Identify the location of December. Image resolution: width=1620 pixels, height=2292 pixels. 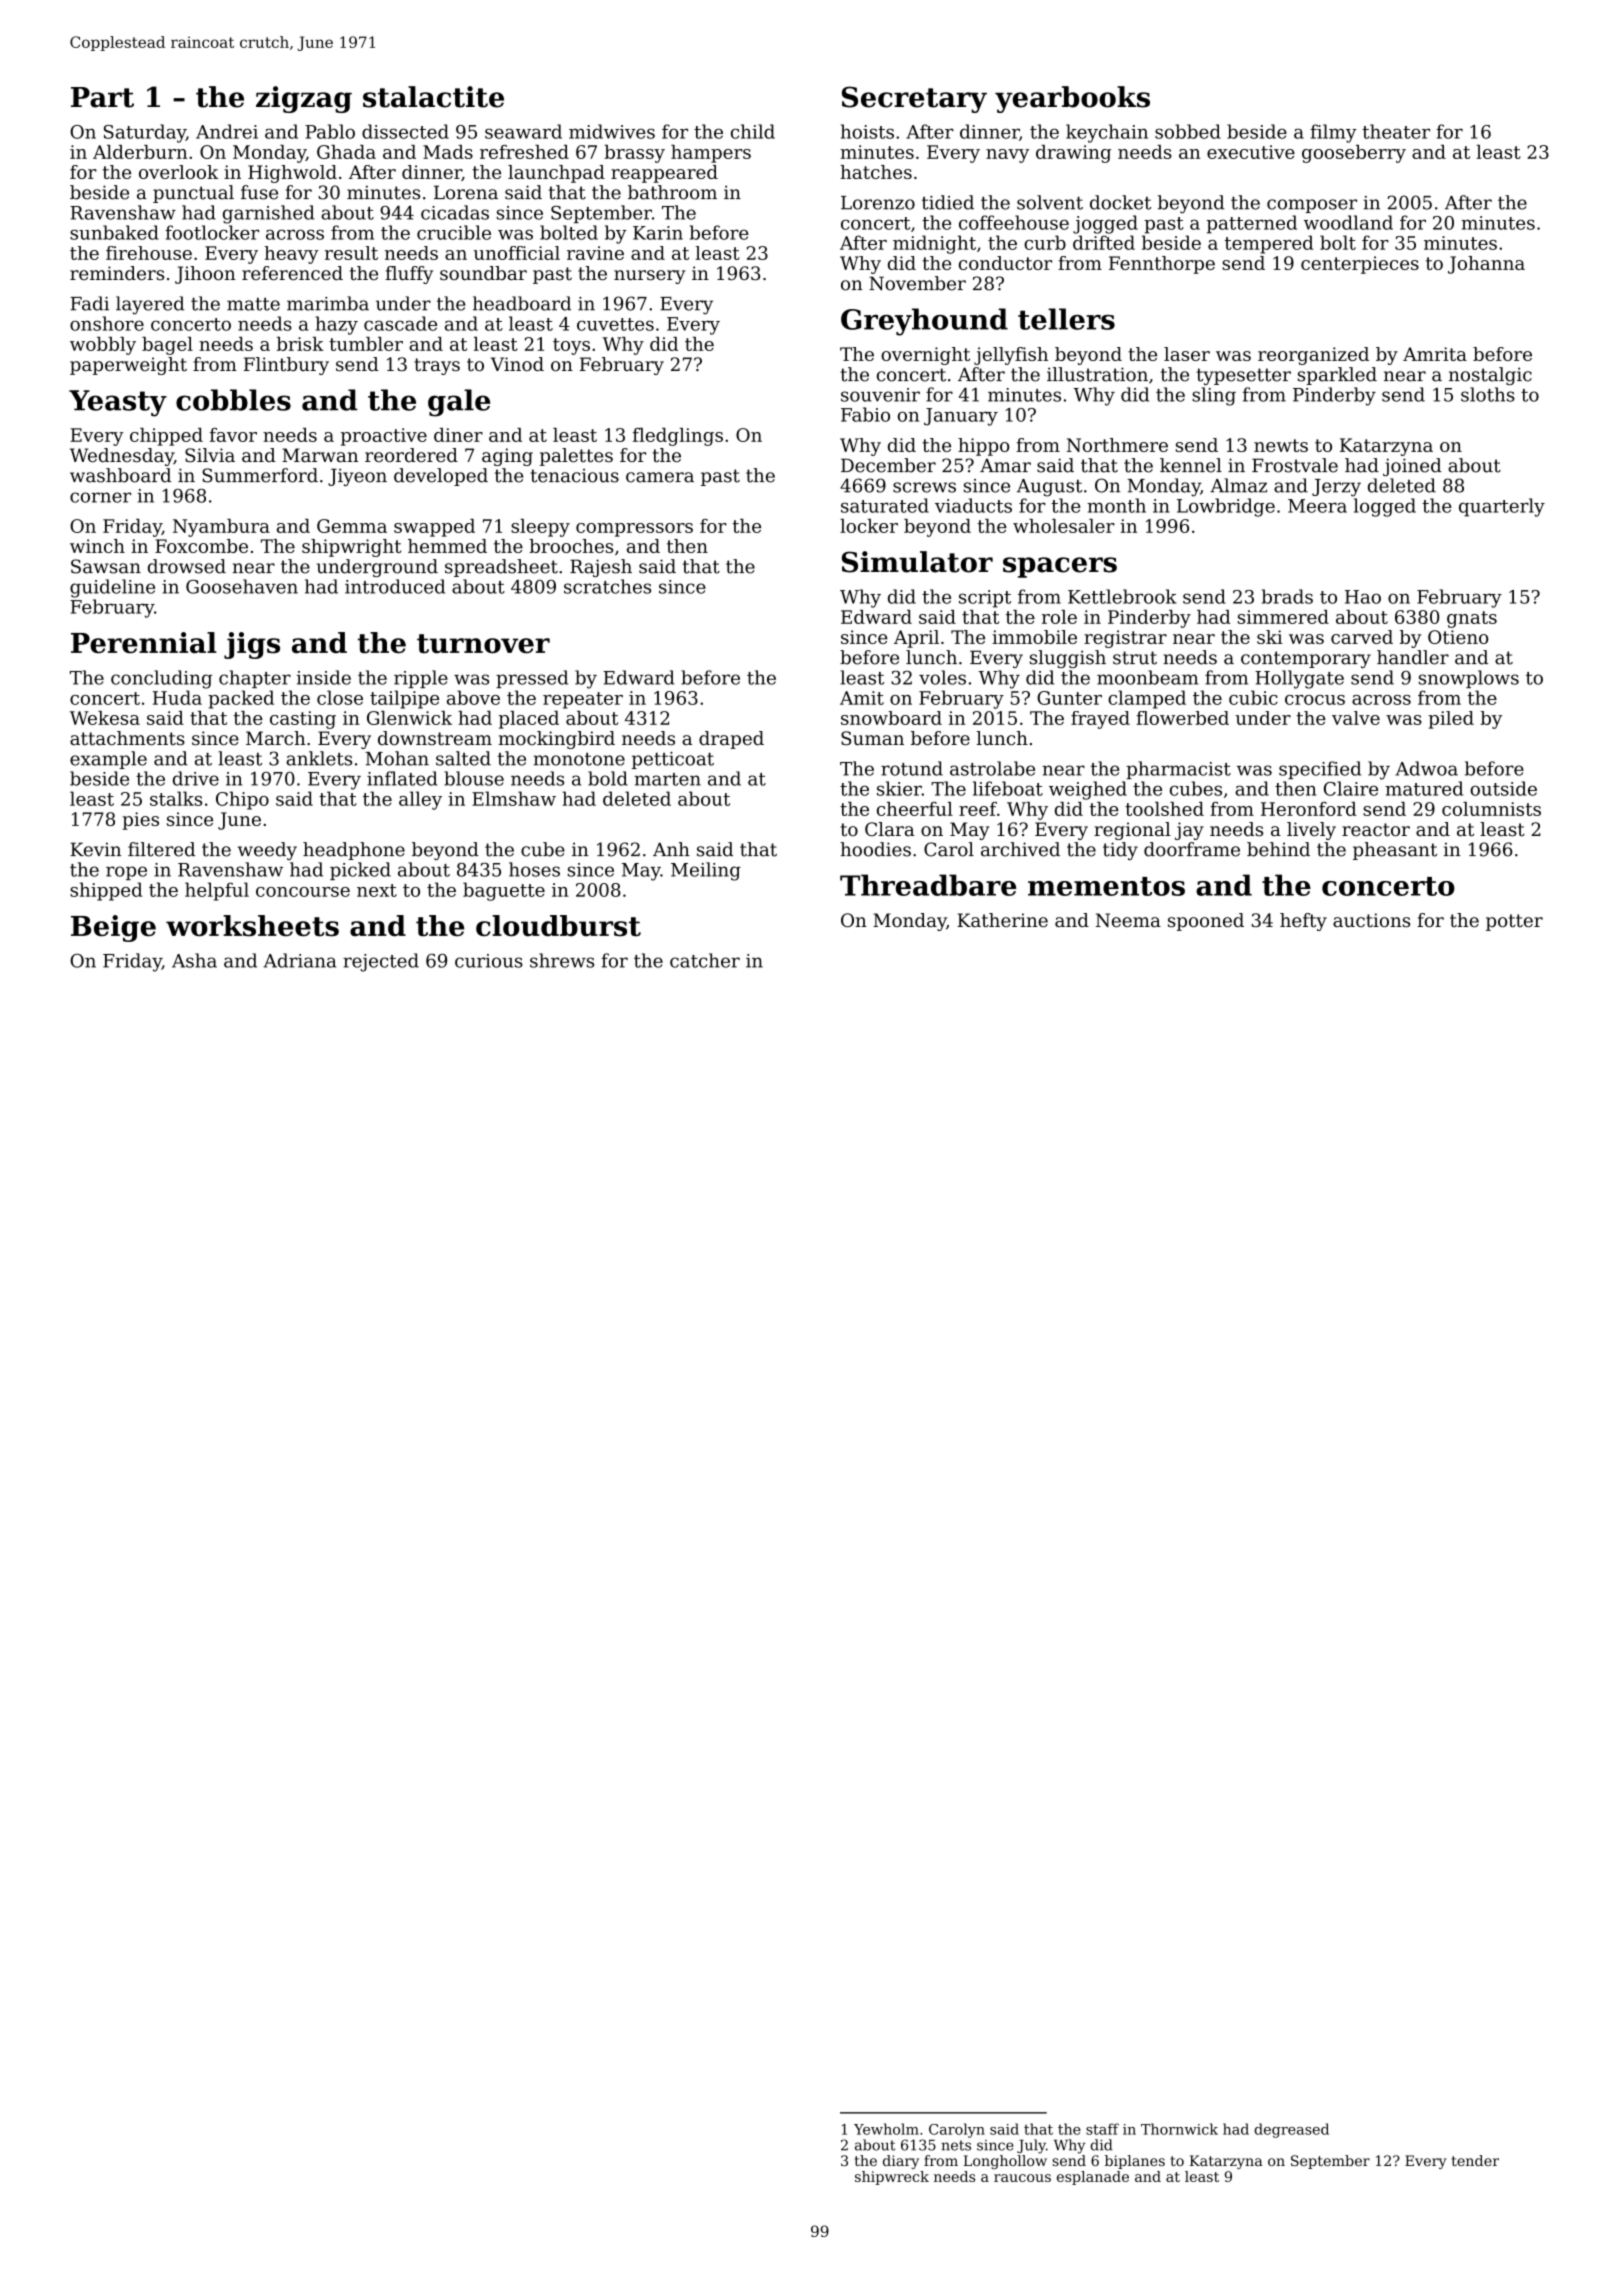
(888, 465).
